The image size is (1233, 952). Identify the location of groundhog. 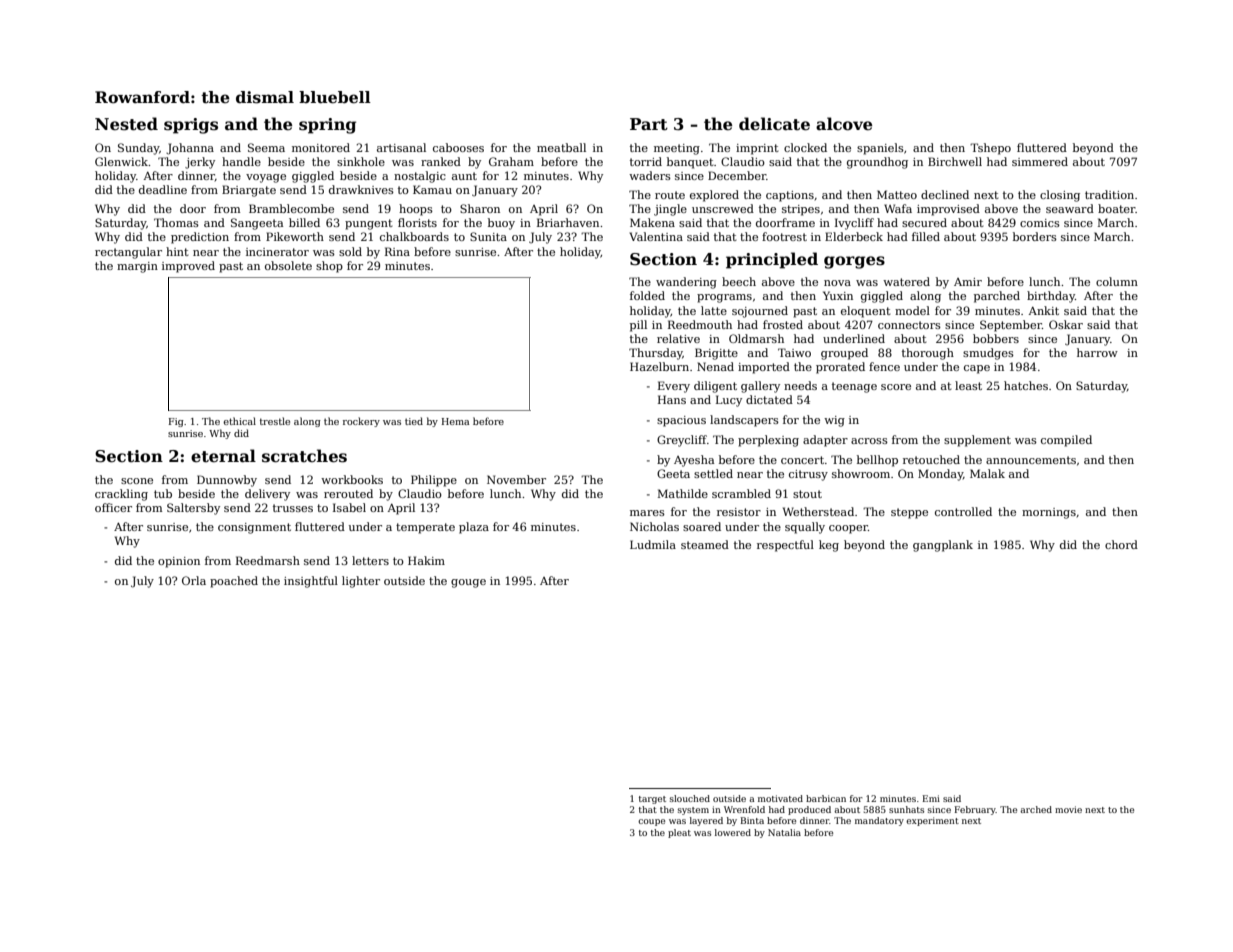
(877, 163).
